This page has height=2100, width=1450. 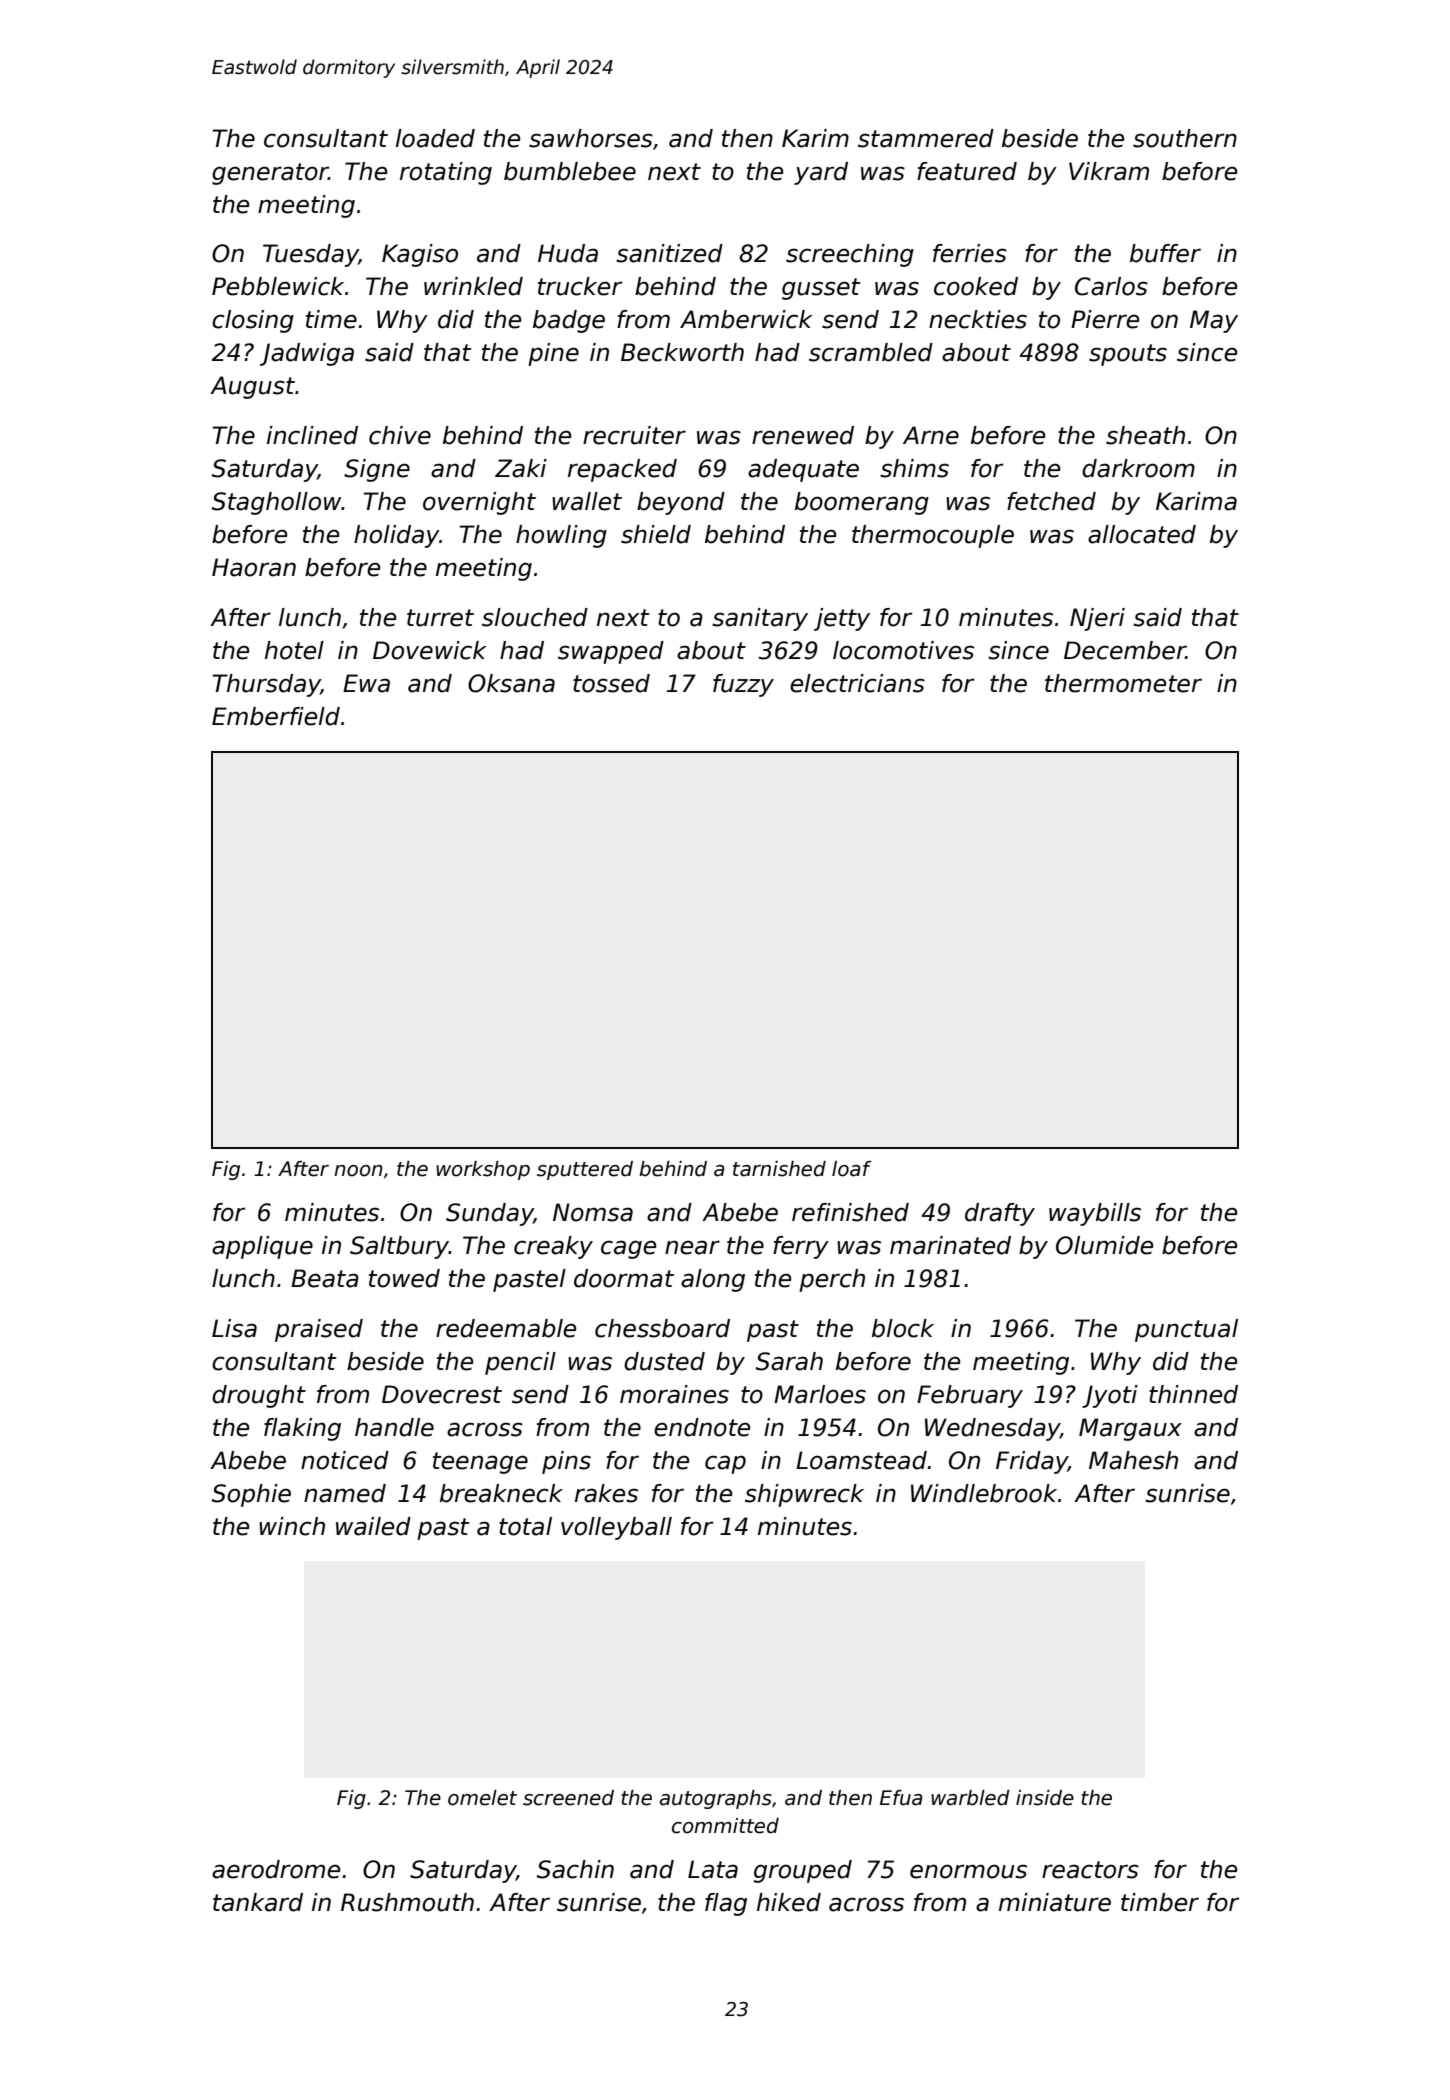 I want to click on moraines, so click(x=674, y=1394).
